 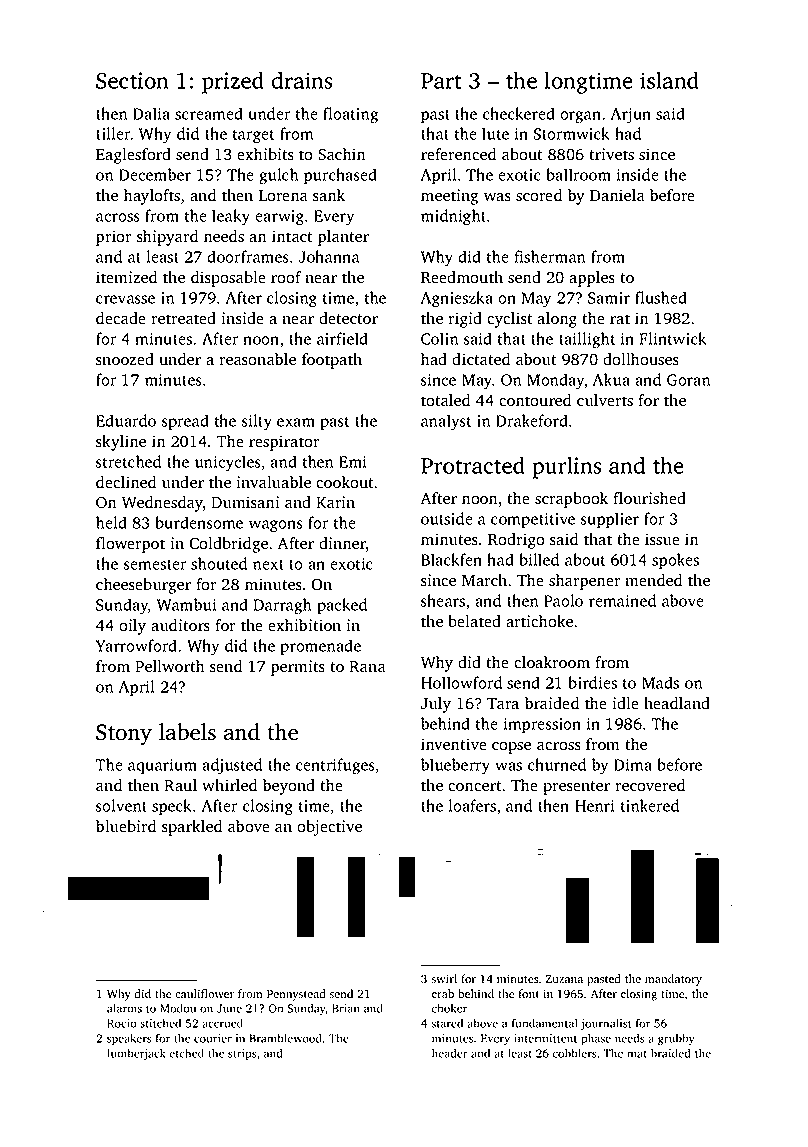 What do you see at coordinates (335, 766) in the page?
I see `centrifuges` at bounding box center [335, 766].
